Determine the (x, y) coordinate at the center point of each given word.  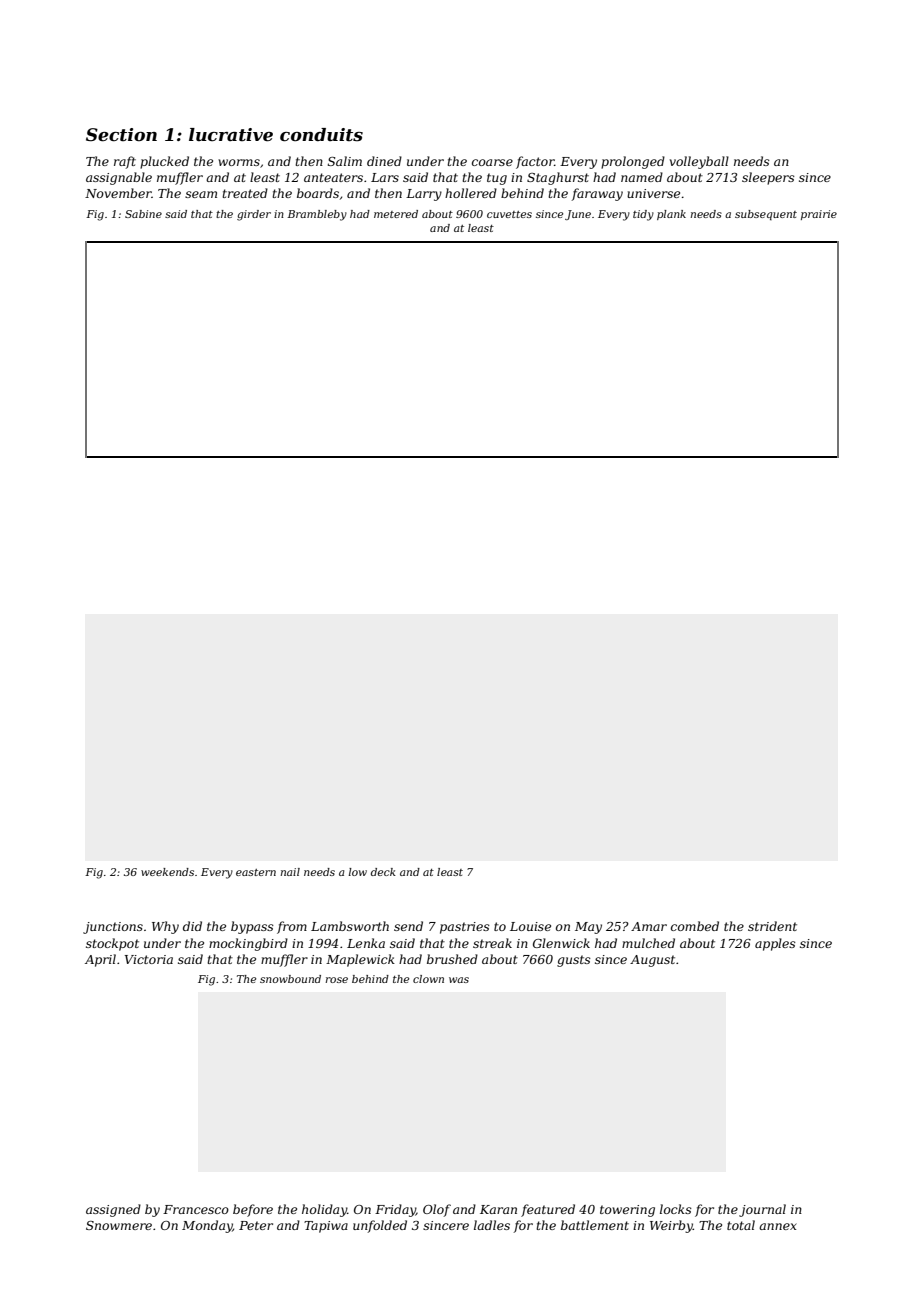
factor (535, 162)
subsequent (766, 215)
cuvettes (509, 214)
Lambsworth (350, 926)
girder (254, 215)
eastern (256, 872)
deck (383, 872)
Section (121, 135)
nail (290, 872)
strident (772, 926)
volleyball (699, 162)
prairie (819, 215)
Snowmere (119, 1225)
